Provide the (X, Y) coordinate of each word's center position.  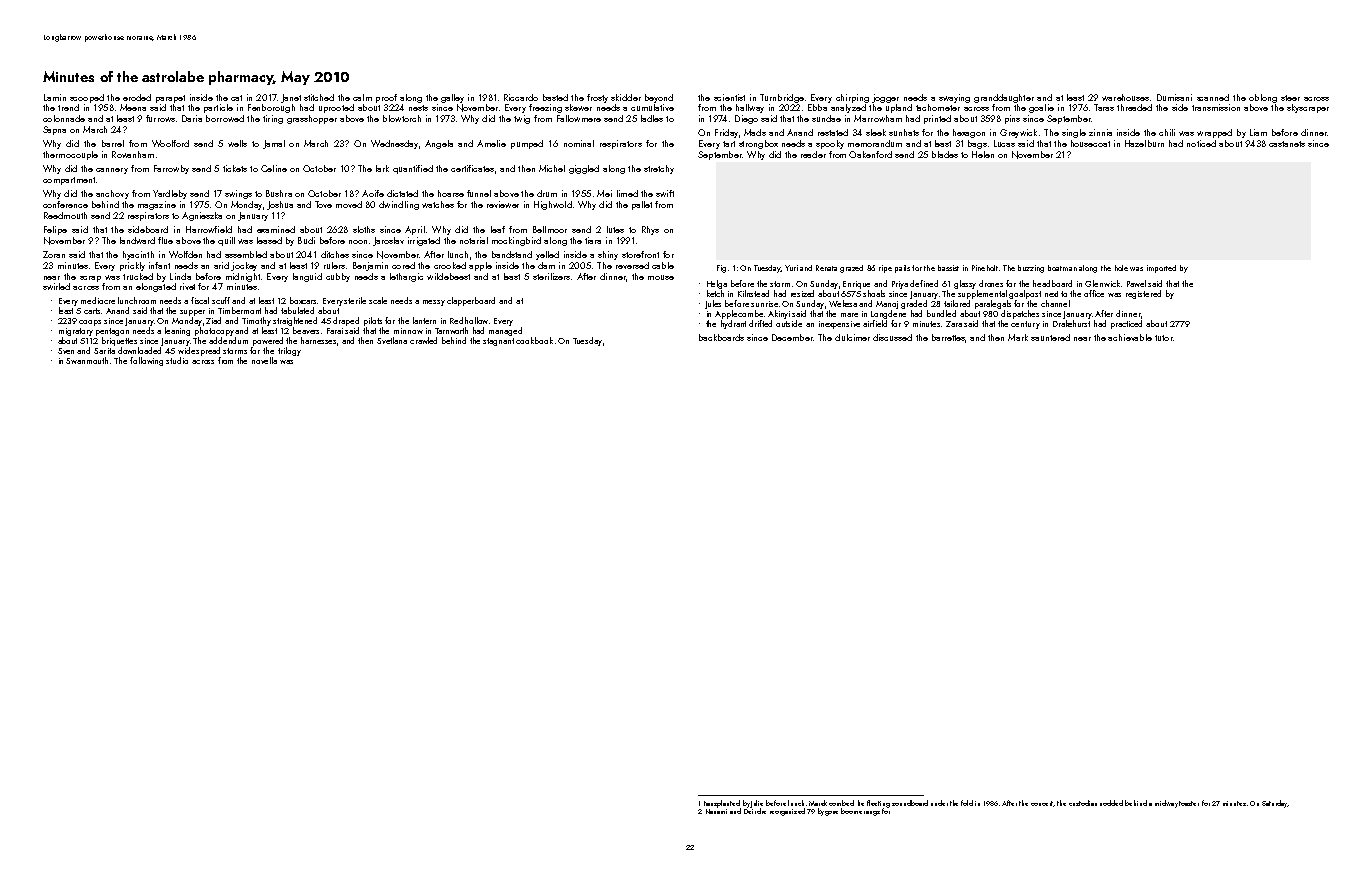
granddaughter (1004, 98)
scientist (729, 97)
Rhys (650, 230)
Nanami (716, 811)
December (792, 337)
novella (264, 360)
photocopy (214, 331)
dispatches (1020, 314)
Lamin (55, 97)
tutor (1164, 338)
